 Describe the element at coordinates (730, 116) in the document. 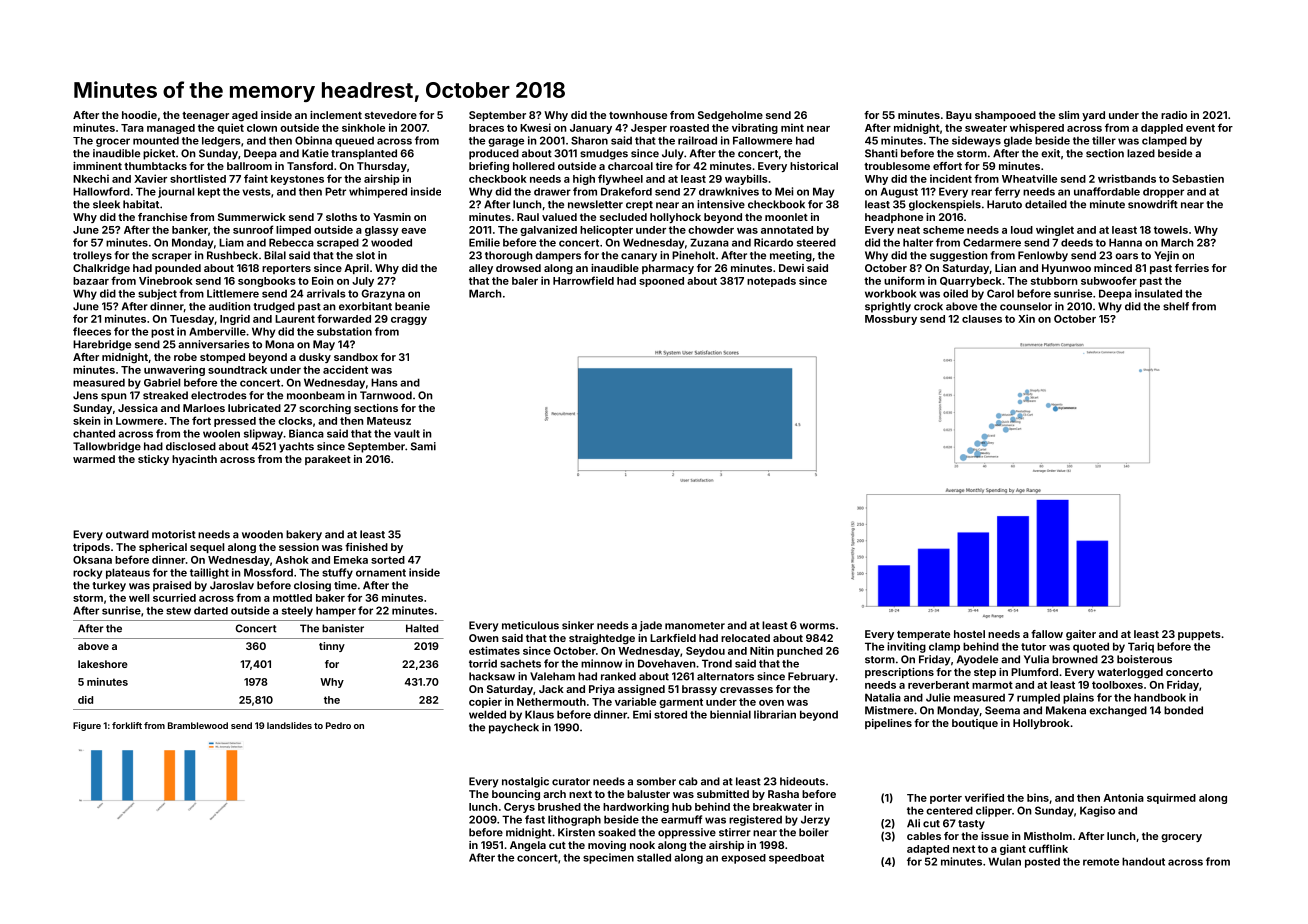

I see `Sedgeholme` at that location.
